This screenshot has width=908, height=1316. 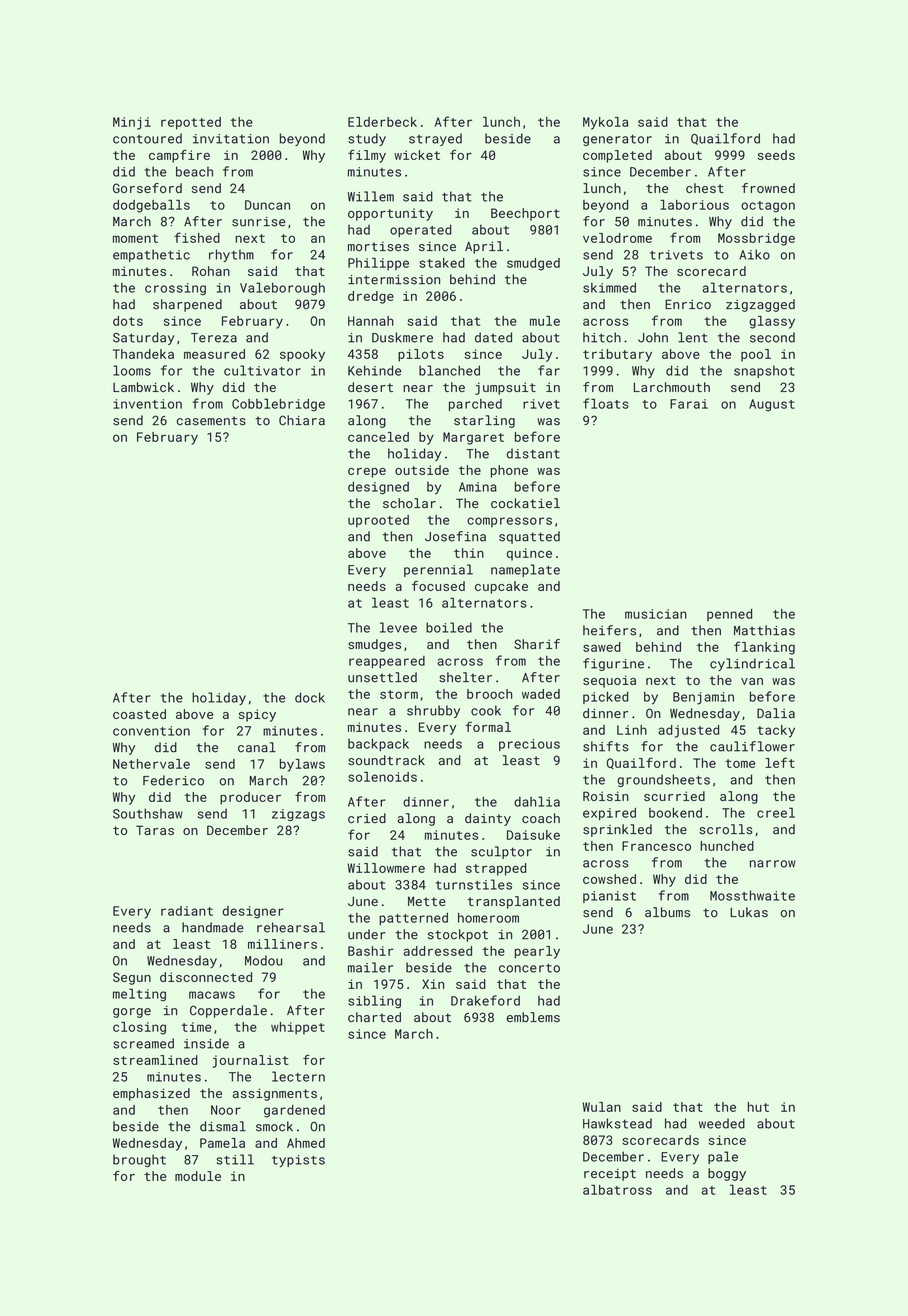 I want to click on Sharif, so click(x=537, y=644).
